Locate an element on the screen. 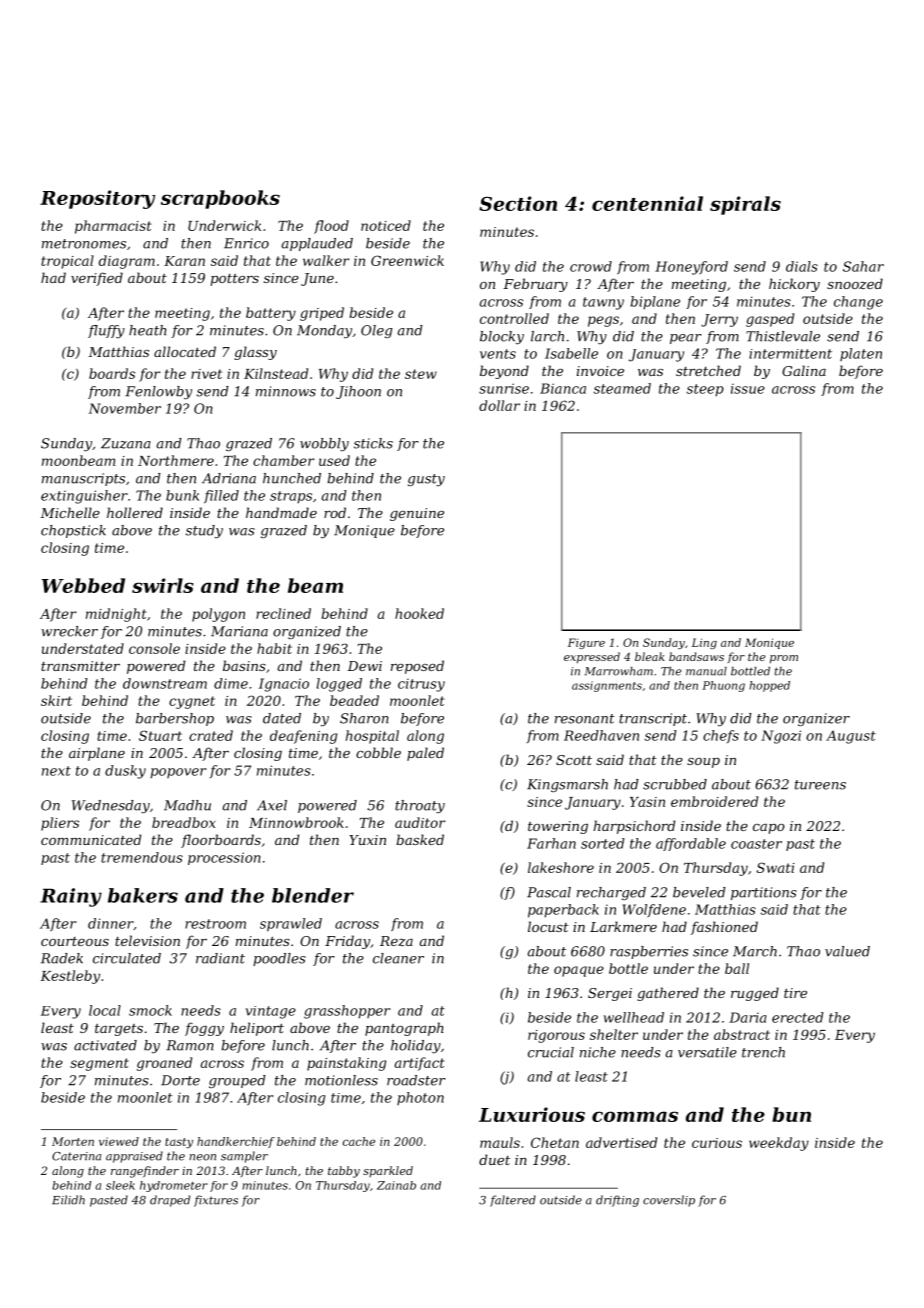 The width and height of the screenshot is (924, 1308). scrapbooks is located at coordinates (220, 199).
